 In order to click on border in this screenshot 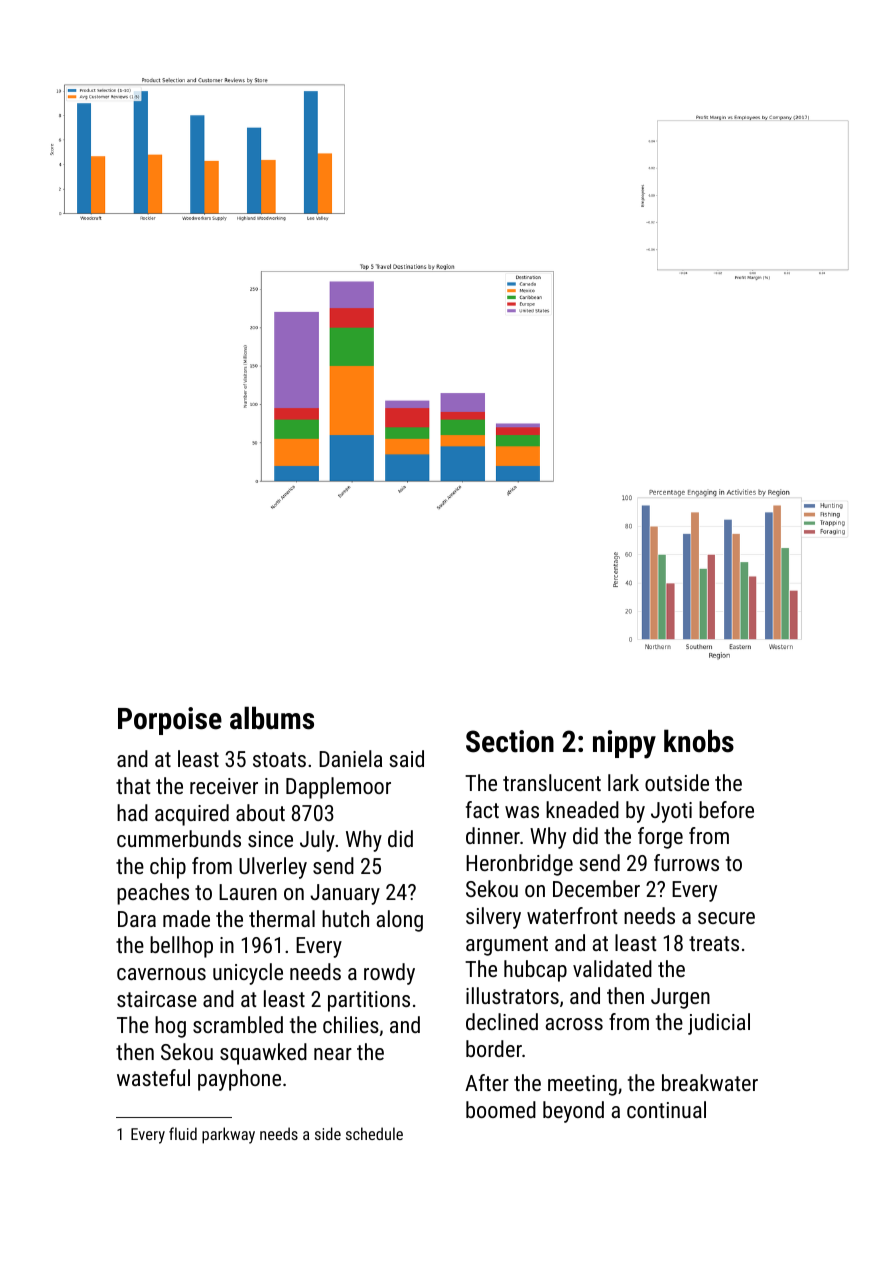, I will do `click(494, 1048)`.
